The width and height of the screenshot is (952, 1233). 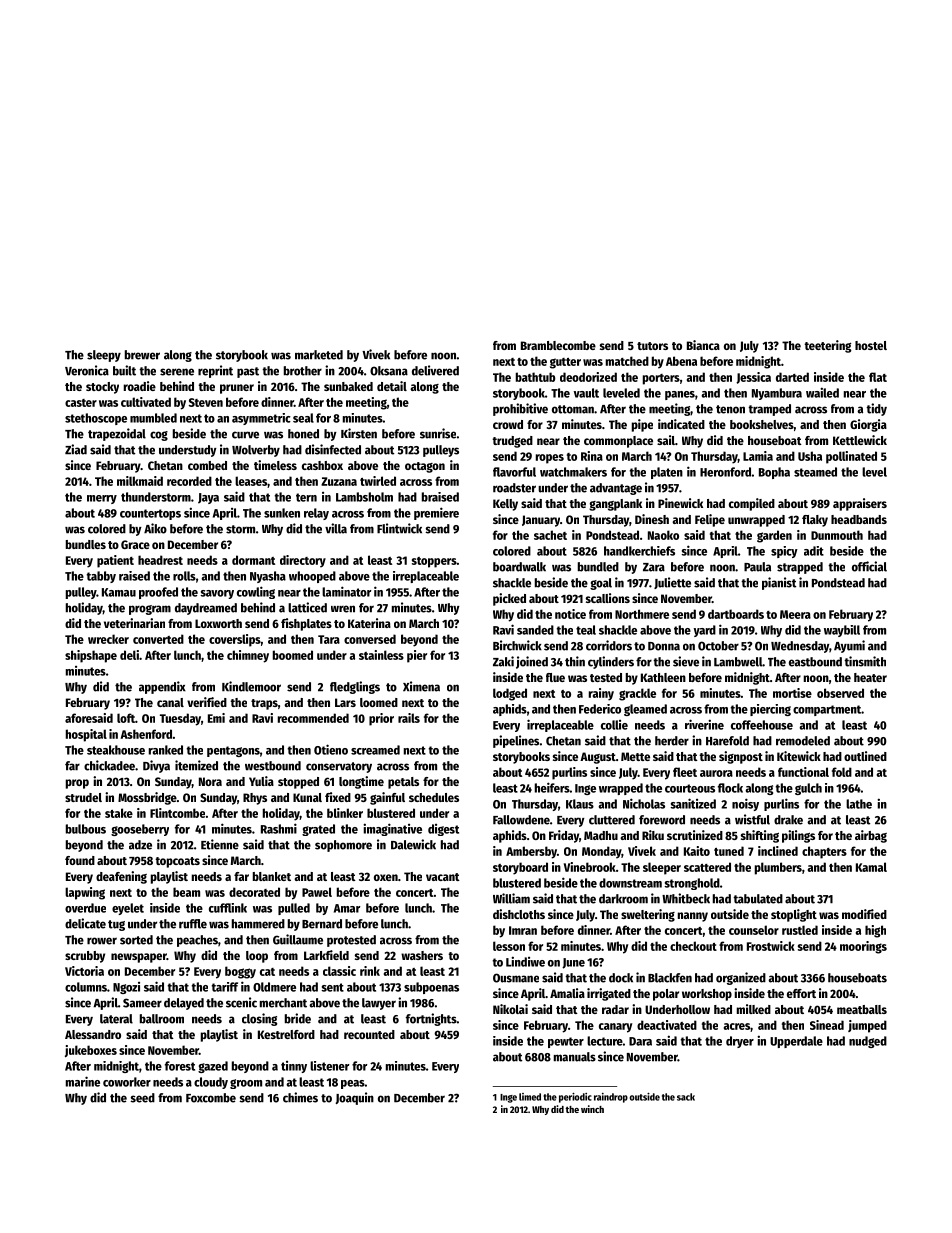 What do you see at coordinates (541, 521) in the screenshot?
I see `January` at bounding box center [541, 521].
